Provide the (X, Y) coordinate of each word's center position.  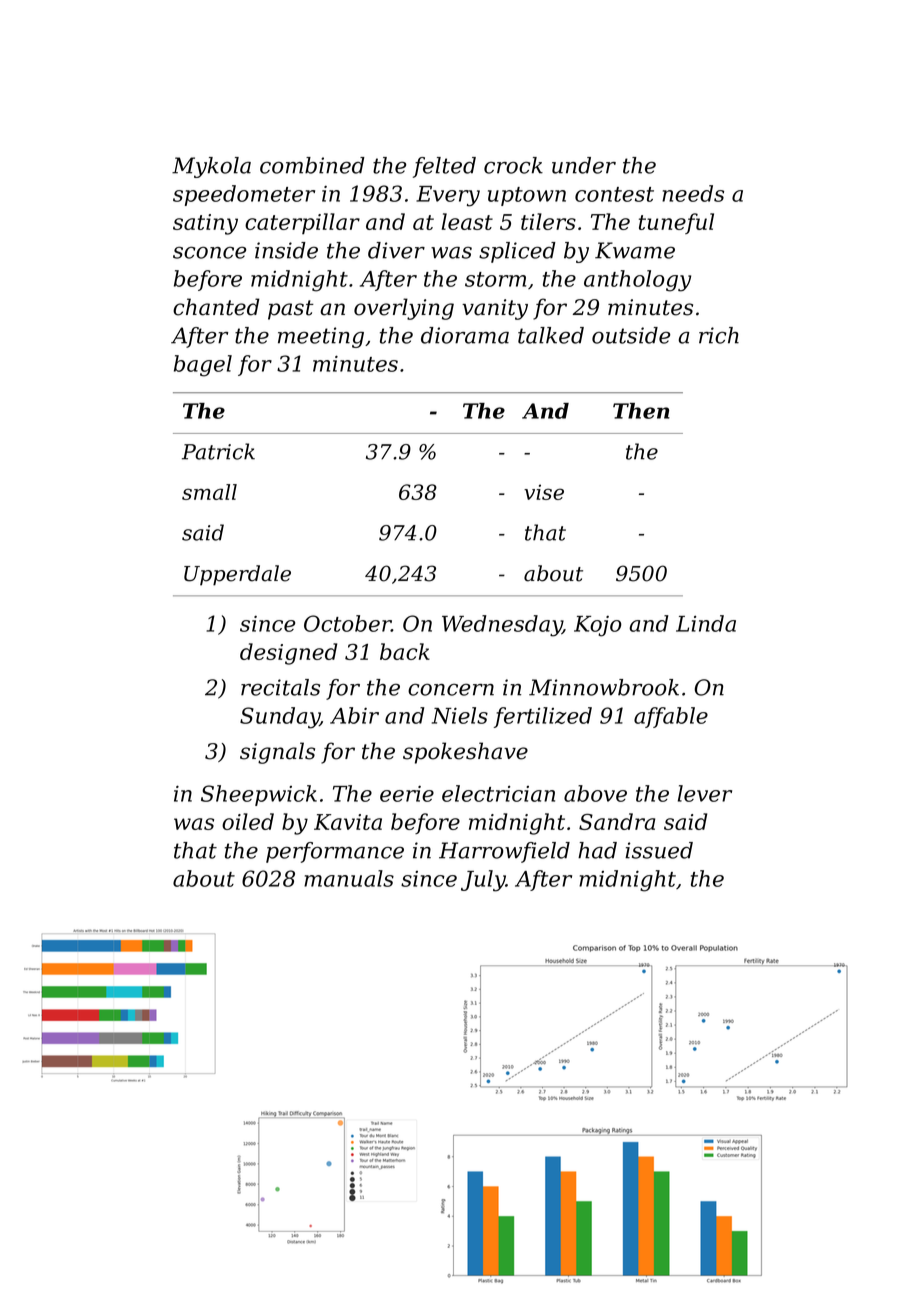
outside (631, 335)
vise (544, 492)
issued (659, 850)
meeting (321, 337)
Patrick (218, 451)
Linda (706, 623)
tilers (548, 221)
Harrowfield (504, 852)
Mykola (211, 167)
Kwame (635, 250)
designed (288, 654)
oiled (248, 821)
